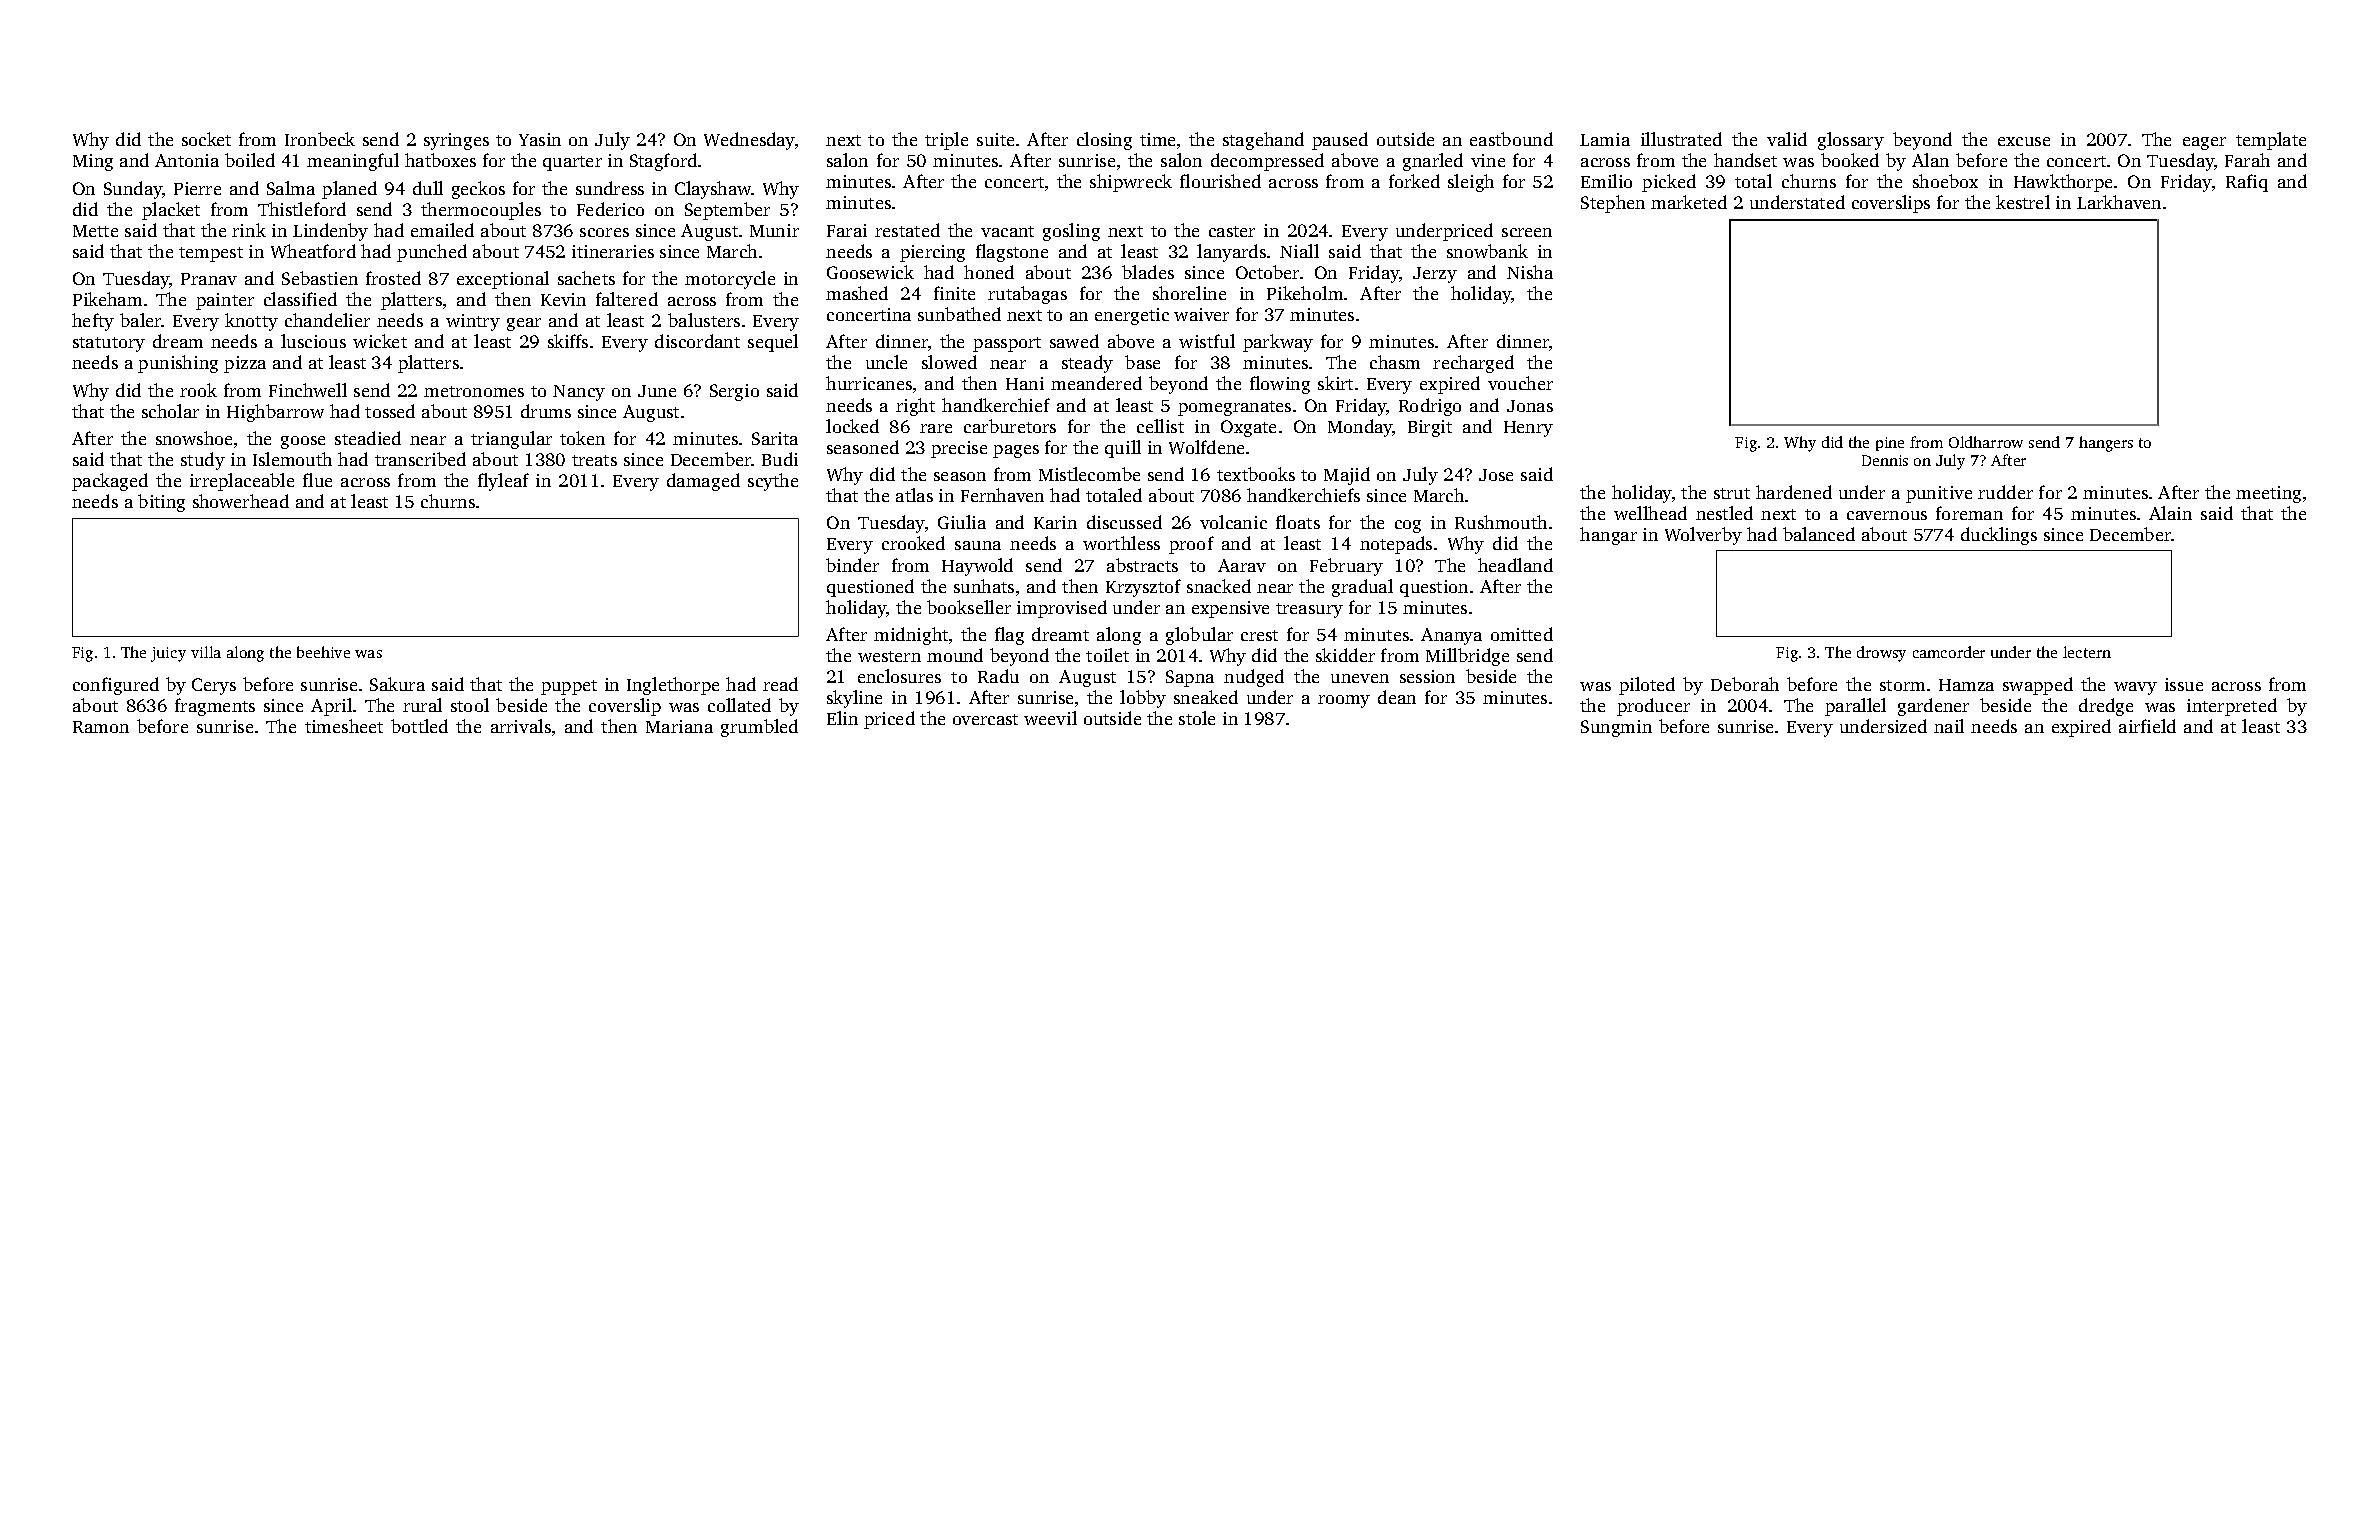 Image resolution: width=2380 pixels, height=1540 pixels. I want to click on nestled, so click(1724, 513).
